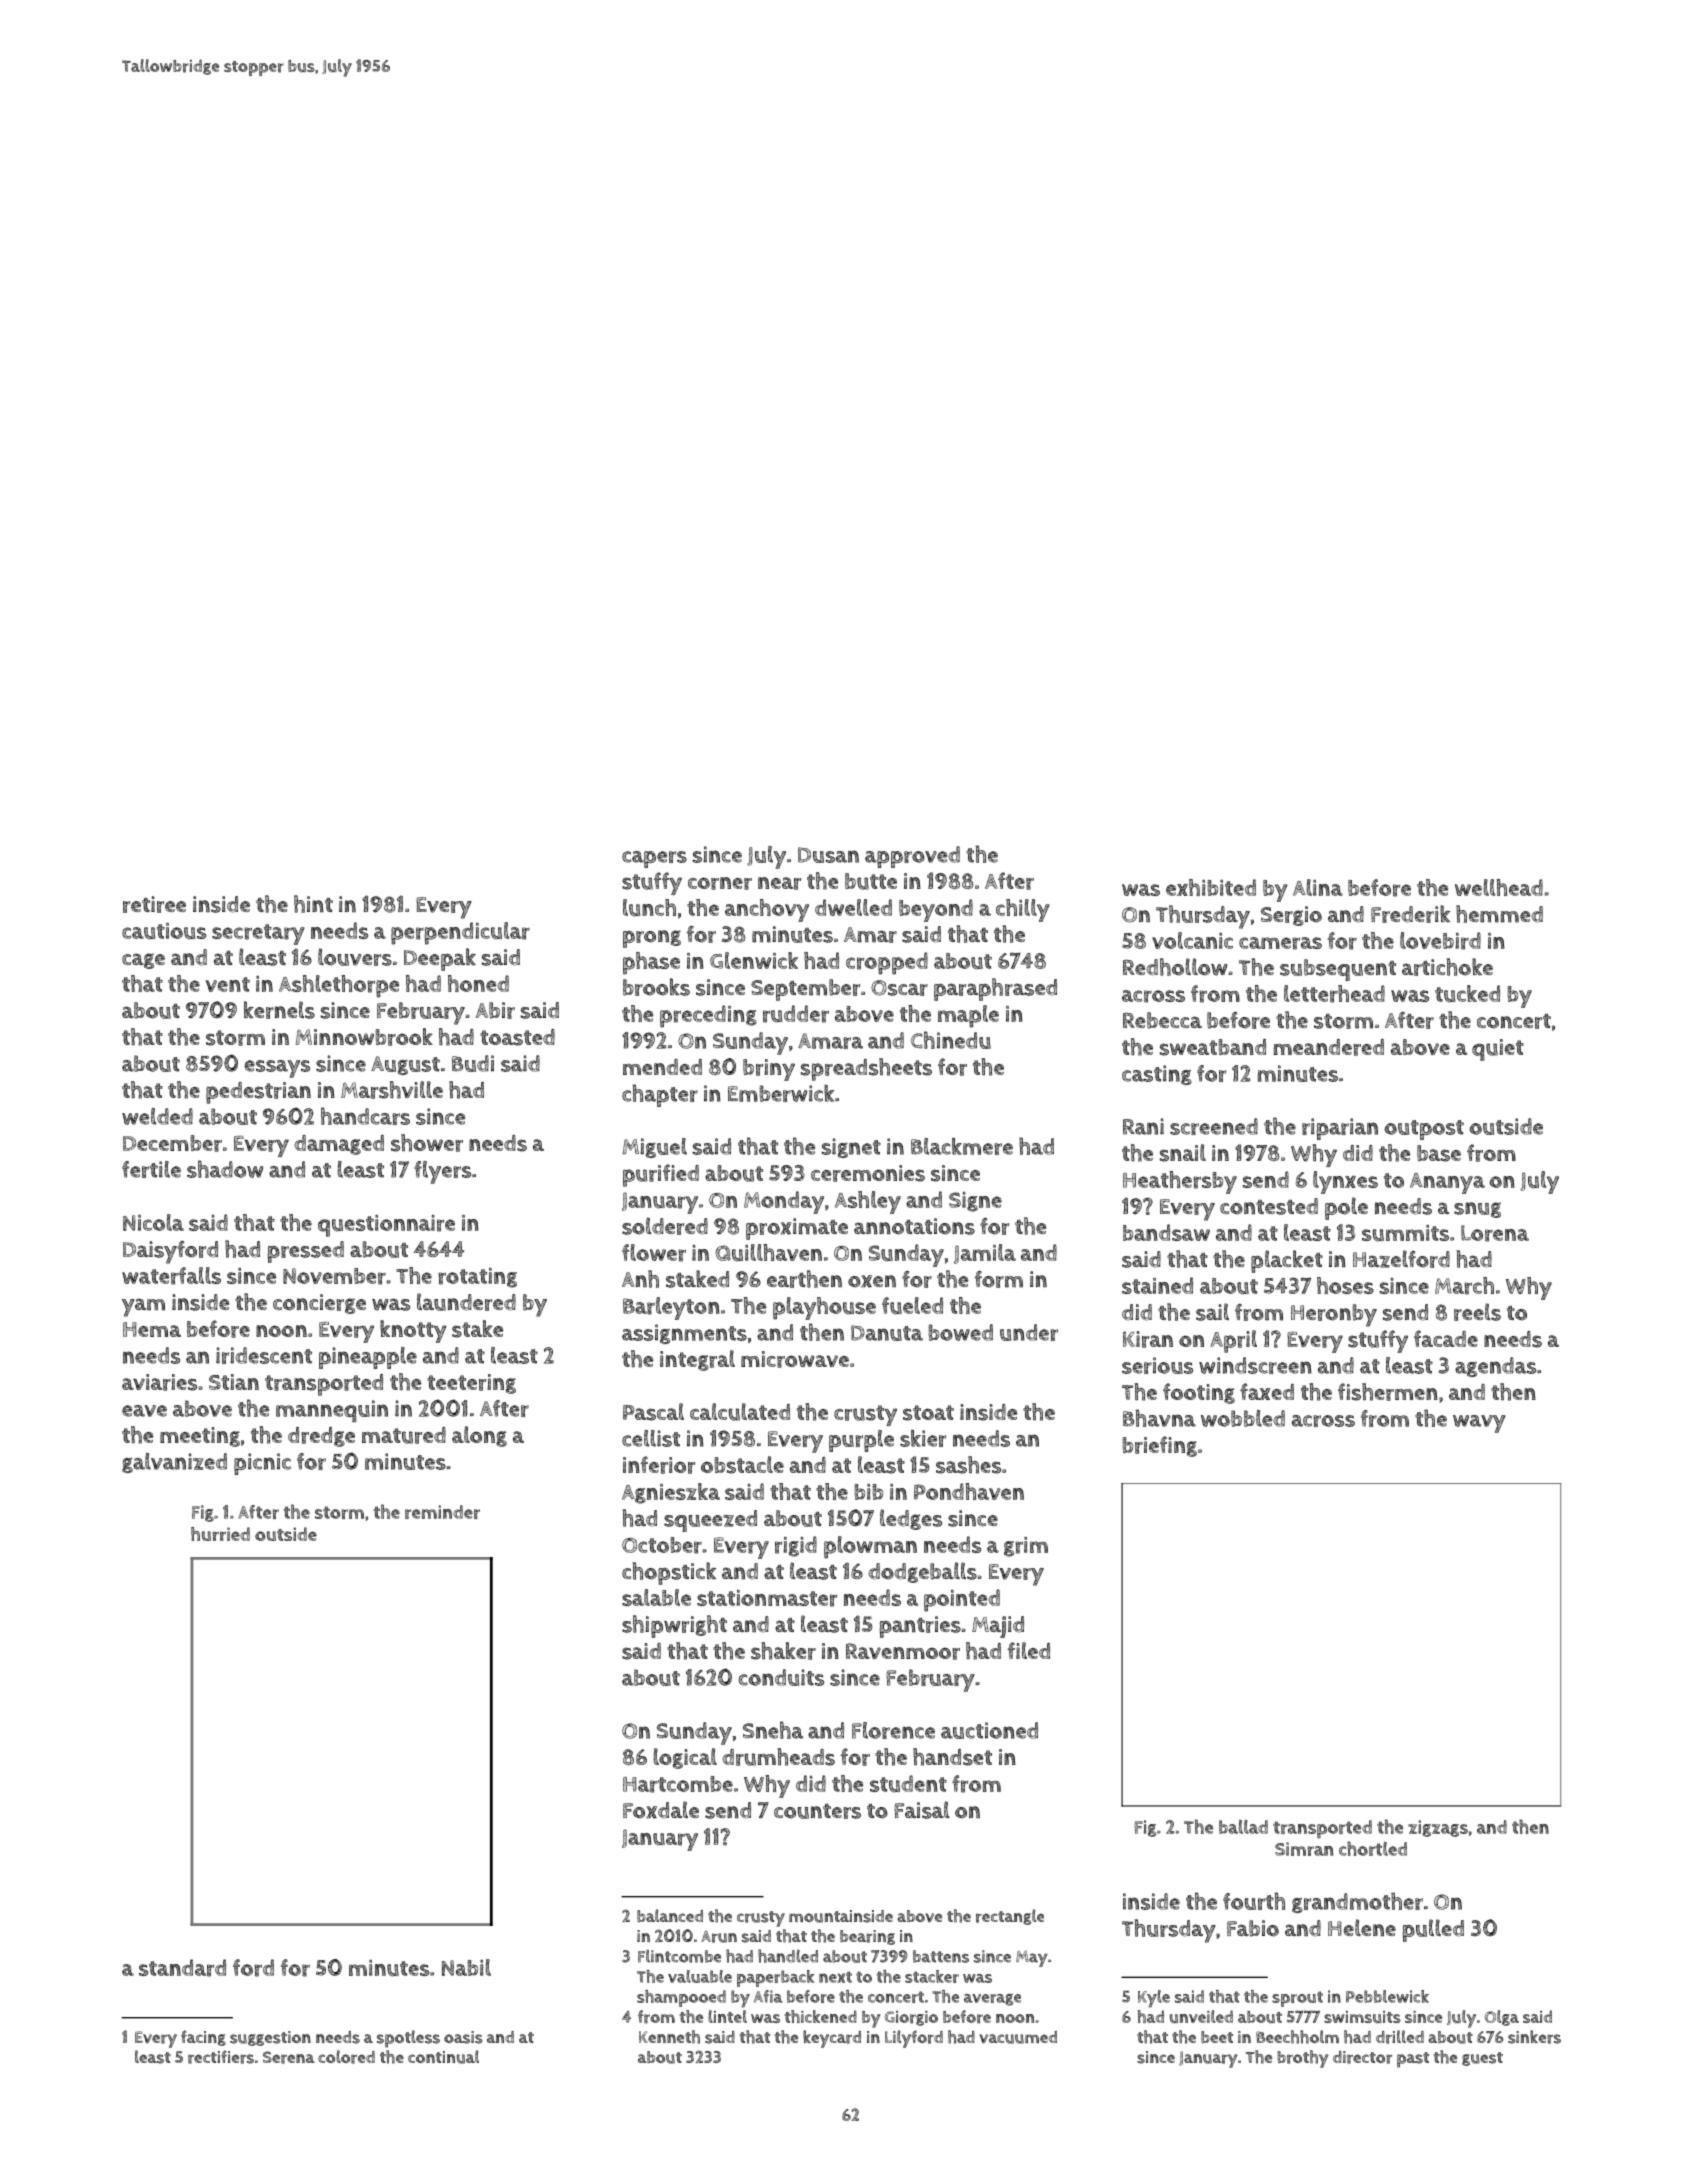 This screenshot has width=1683, height=2178. Describe the element at coordinates (670, 1915) in the screenshot. I see `balanced` at that location.
